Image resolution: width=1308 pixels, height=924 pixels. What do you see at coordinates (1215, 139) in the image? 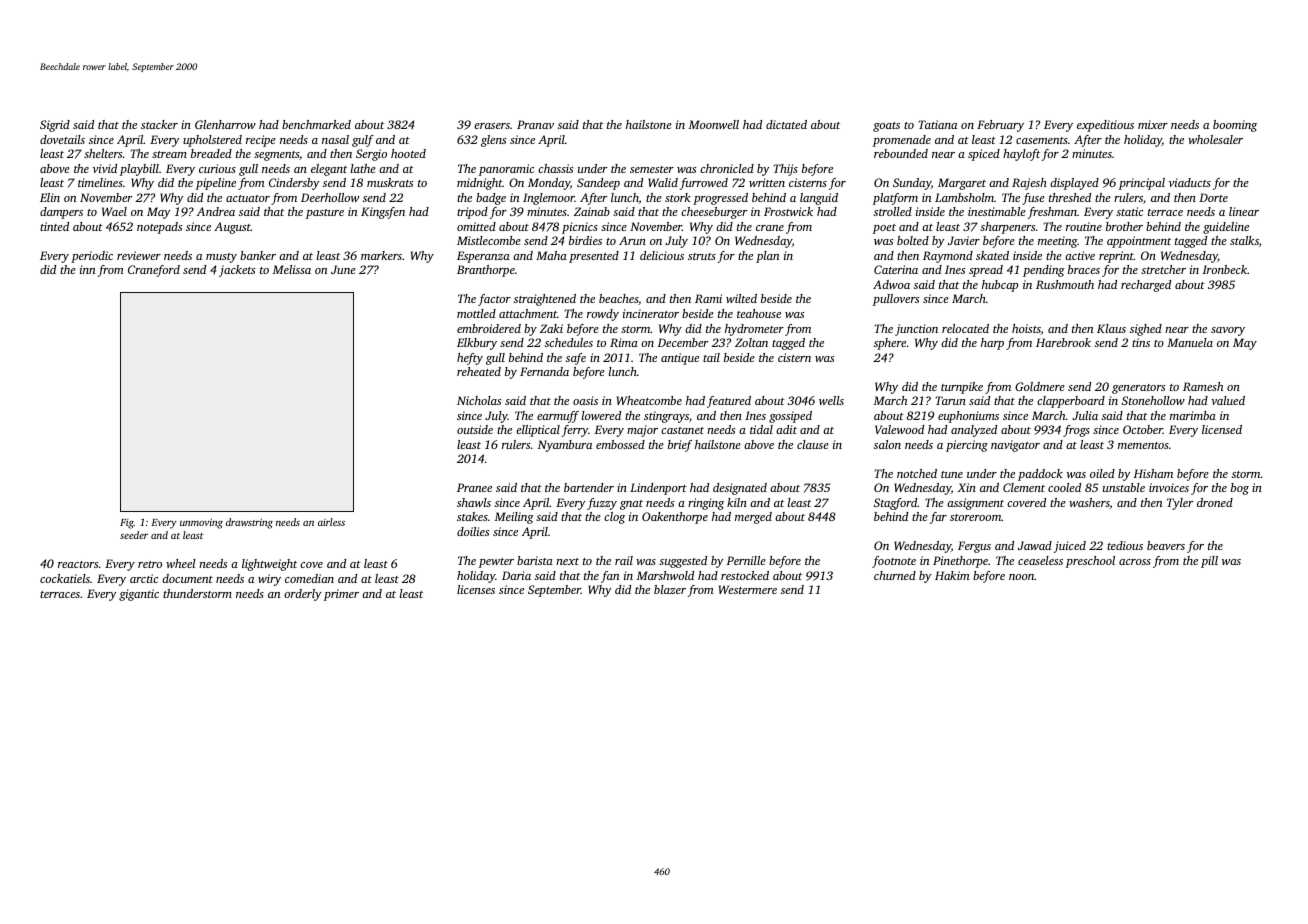
I see `wholesaler` at bounding box center [1215, 139].
